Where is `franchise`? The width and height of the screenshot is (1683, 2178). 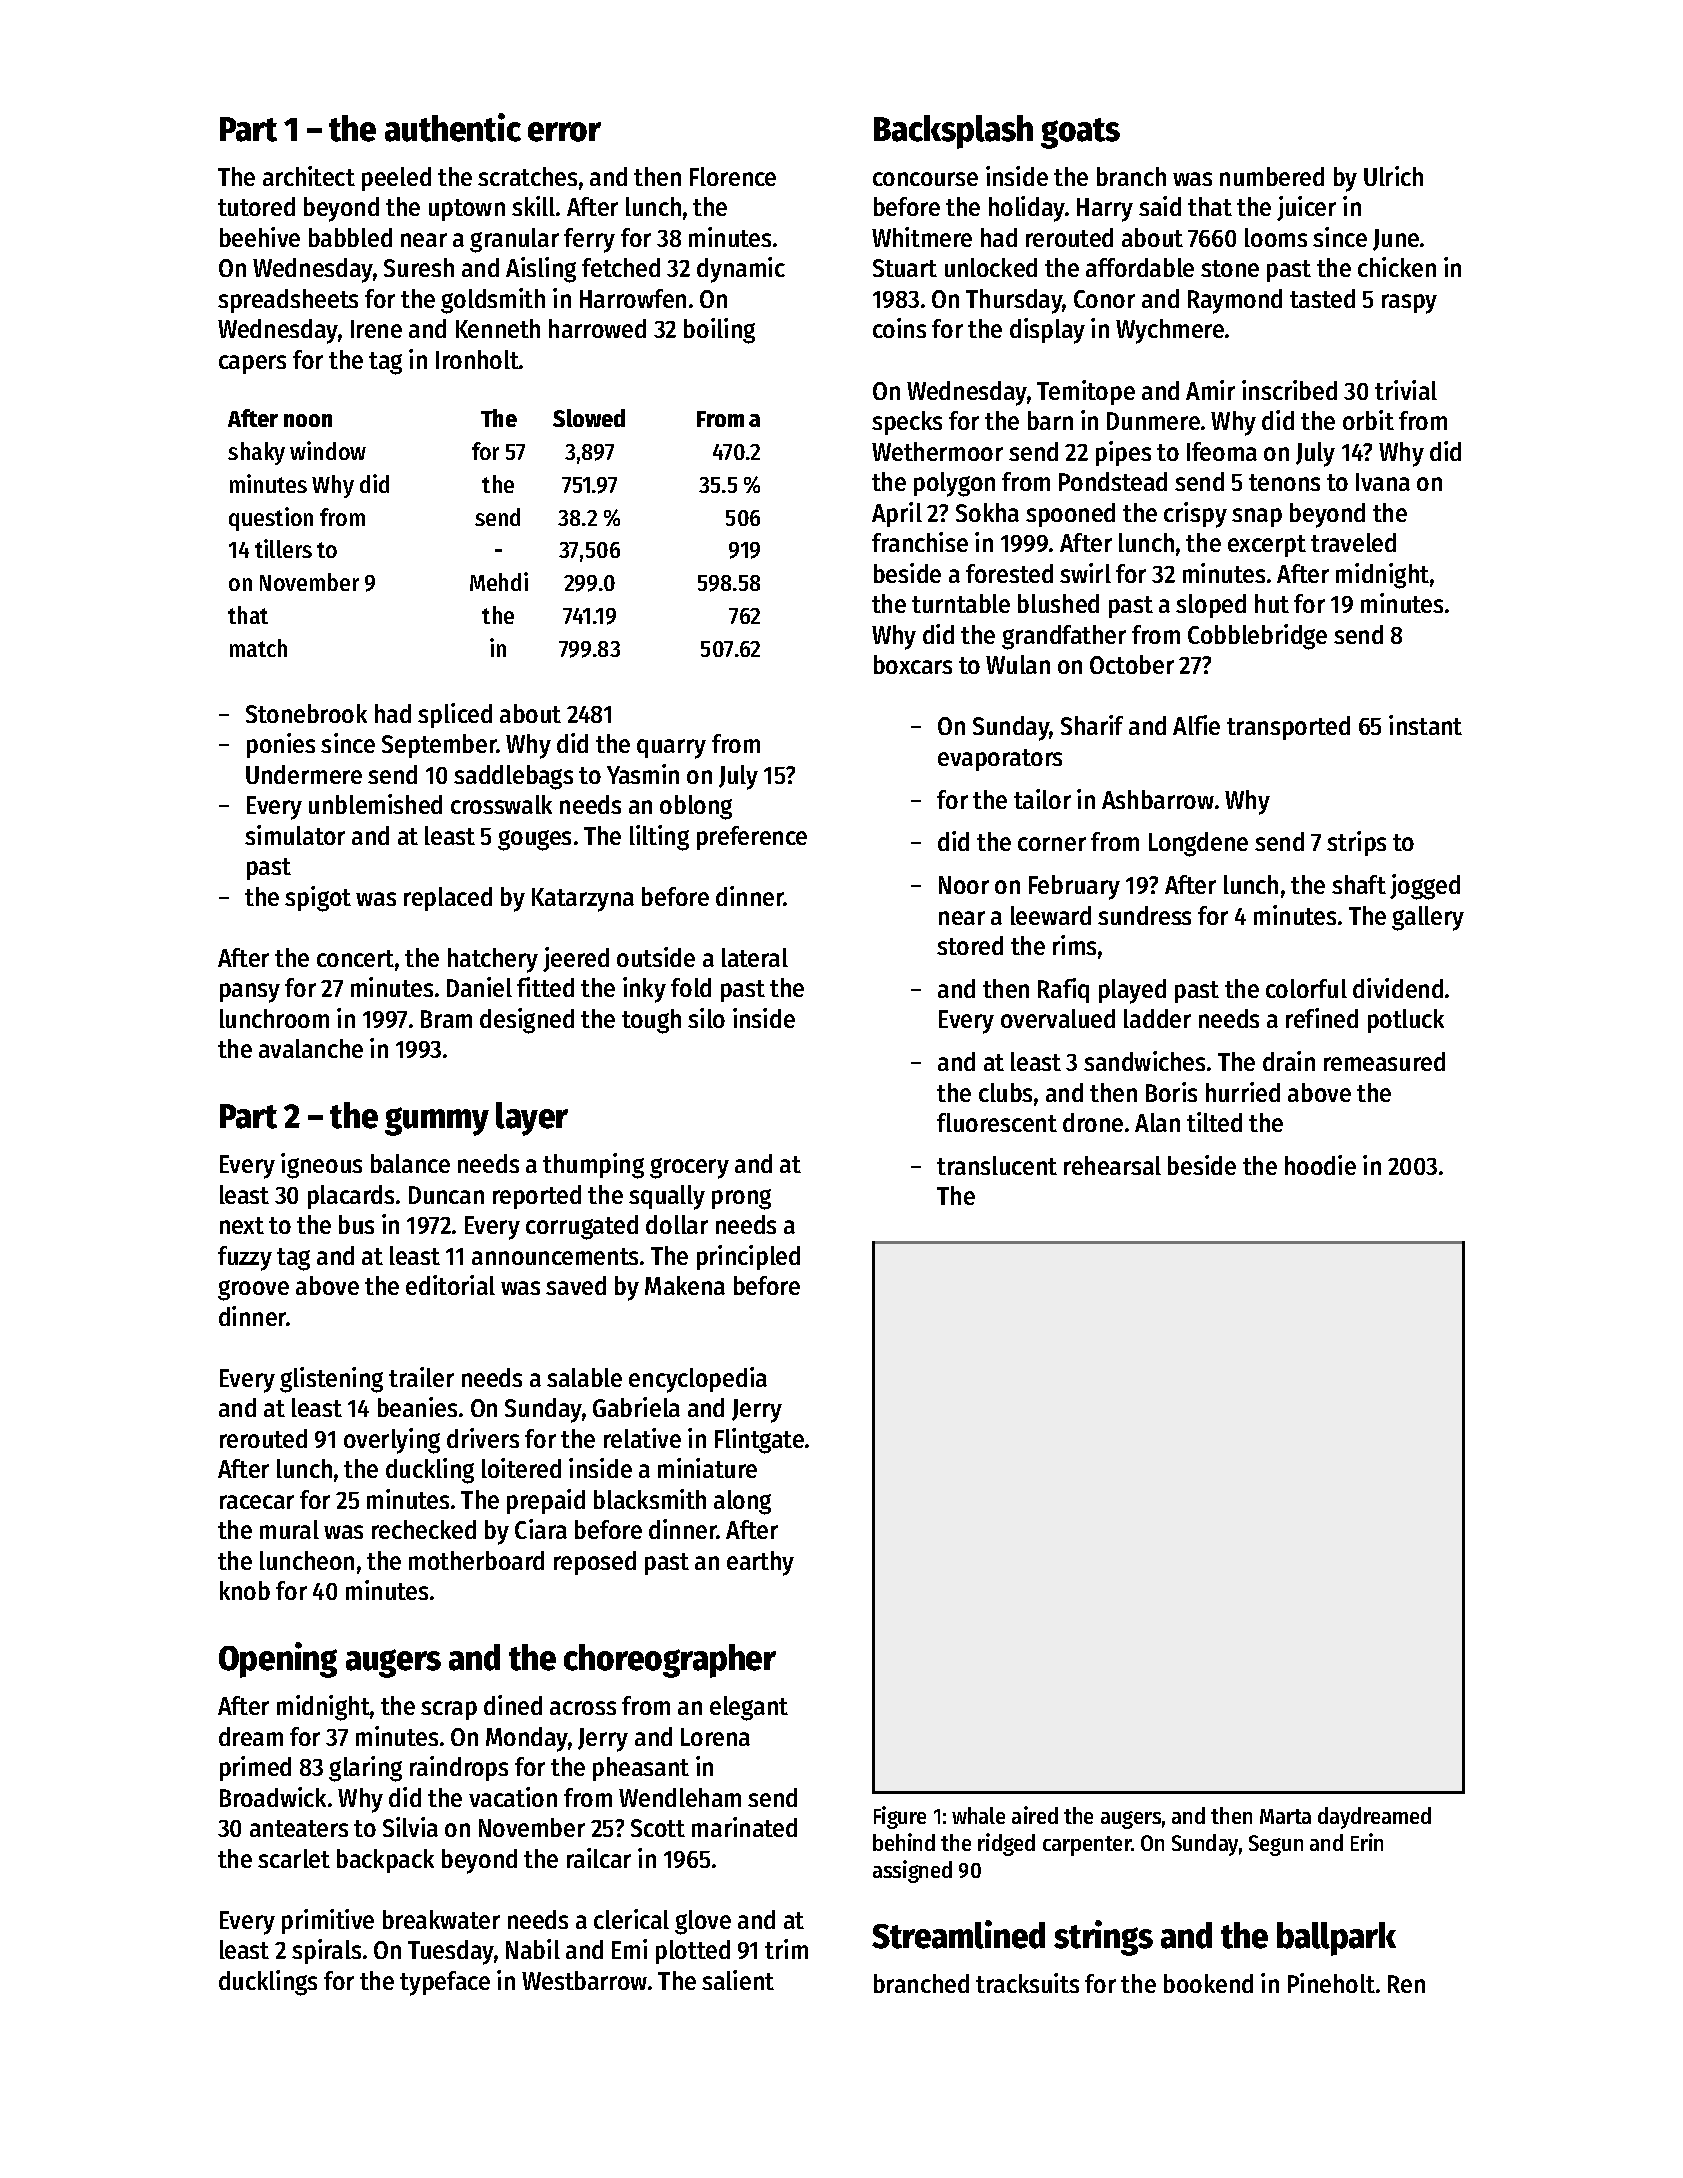
franchise is located at coordinates (920, 542).
